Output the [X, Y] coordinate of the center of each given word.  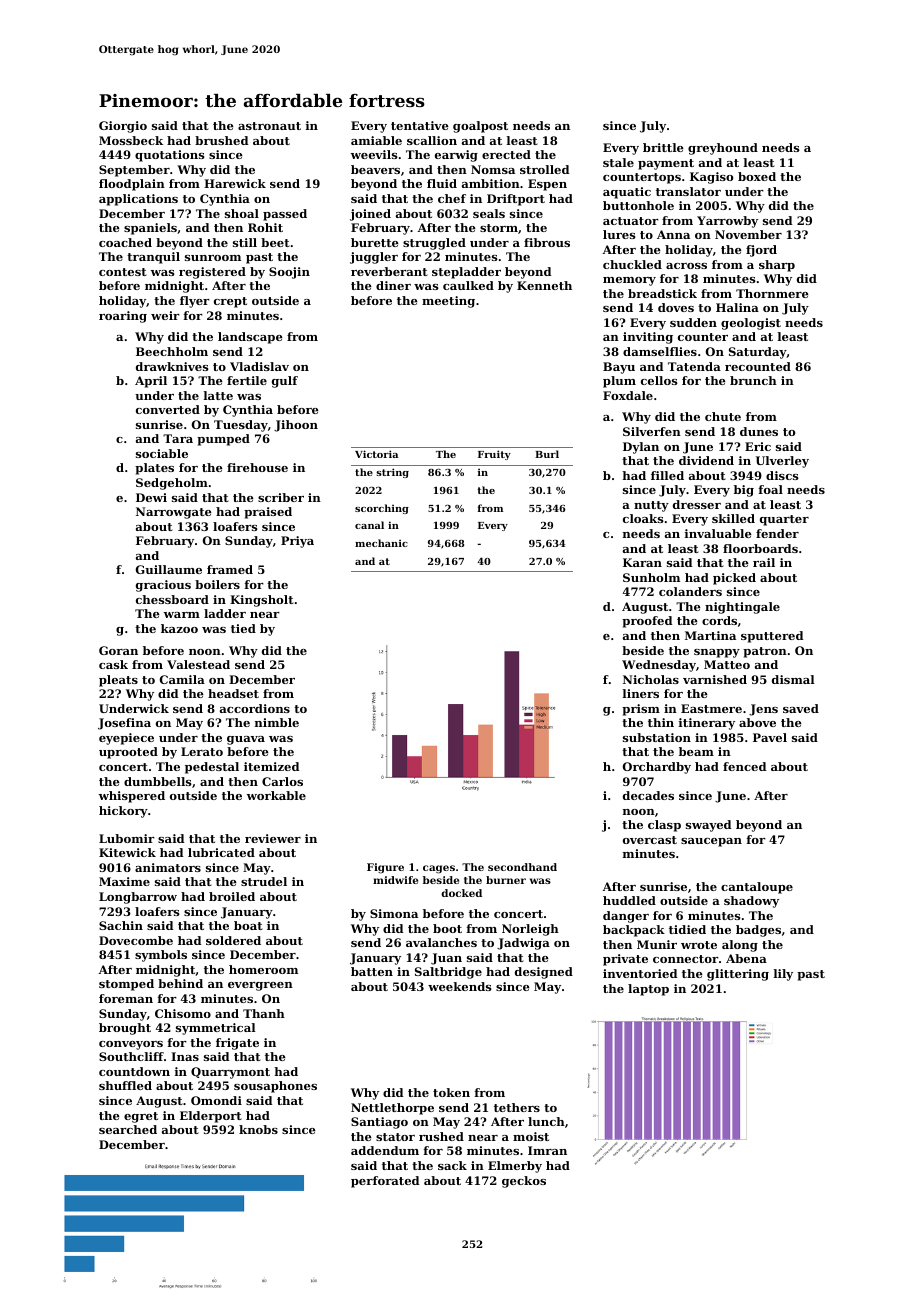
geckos [524, 1182]
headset [233, 693]
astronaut [269, 126]
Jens [763, 710]
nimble [277, 722]
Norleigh [530, 930]
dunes [759, 431]
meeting [448, 302]
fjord [761, 251]
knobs [258, 1129]
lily [783, 975]
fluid [442, 183]
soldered [233, 940]
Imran [547, 1150]
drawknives [172, 366]
